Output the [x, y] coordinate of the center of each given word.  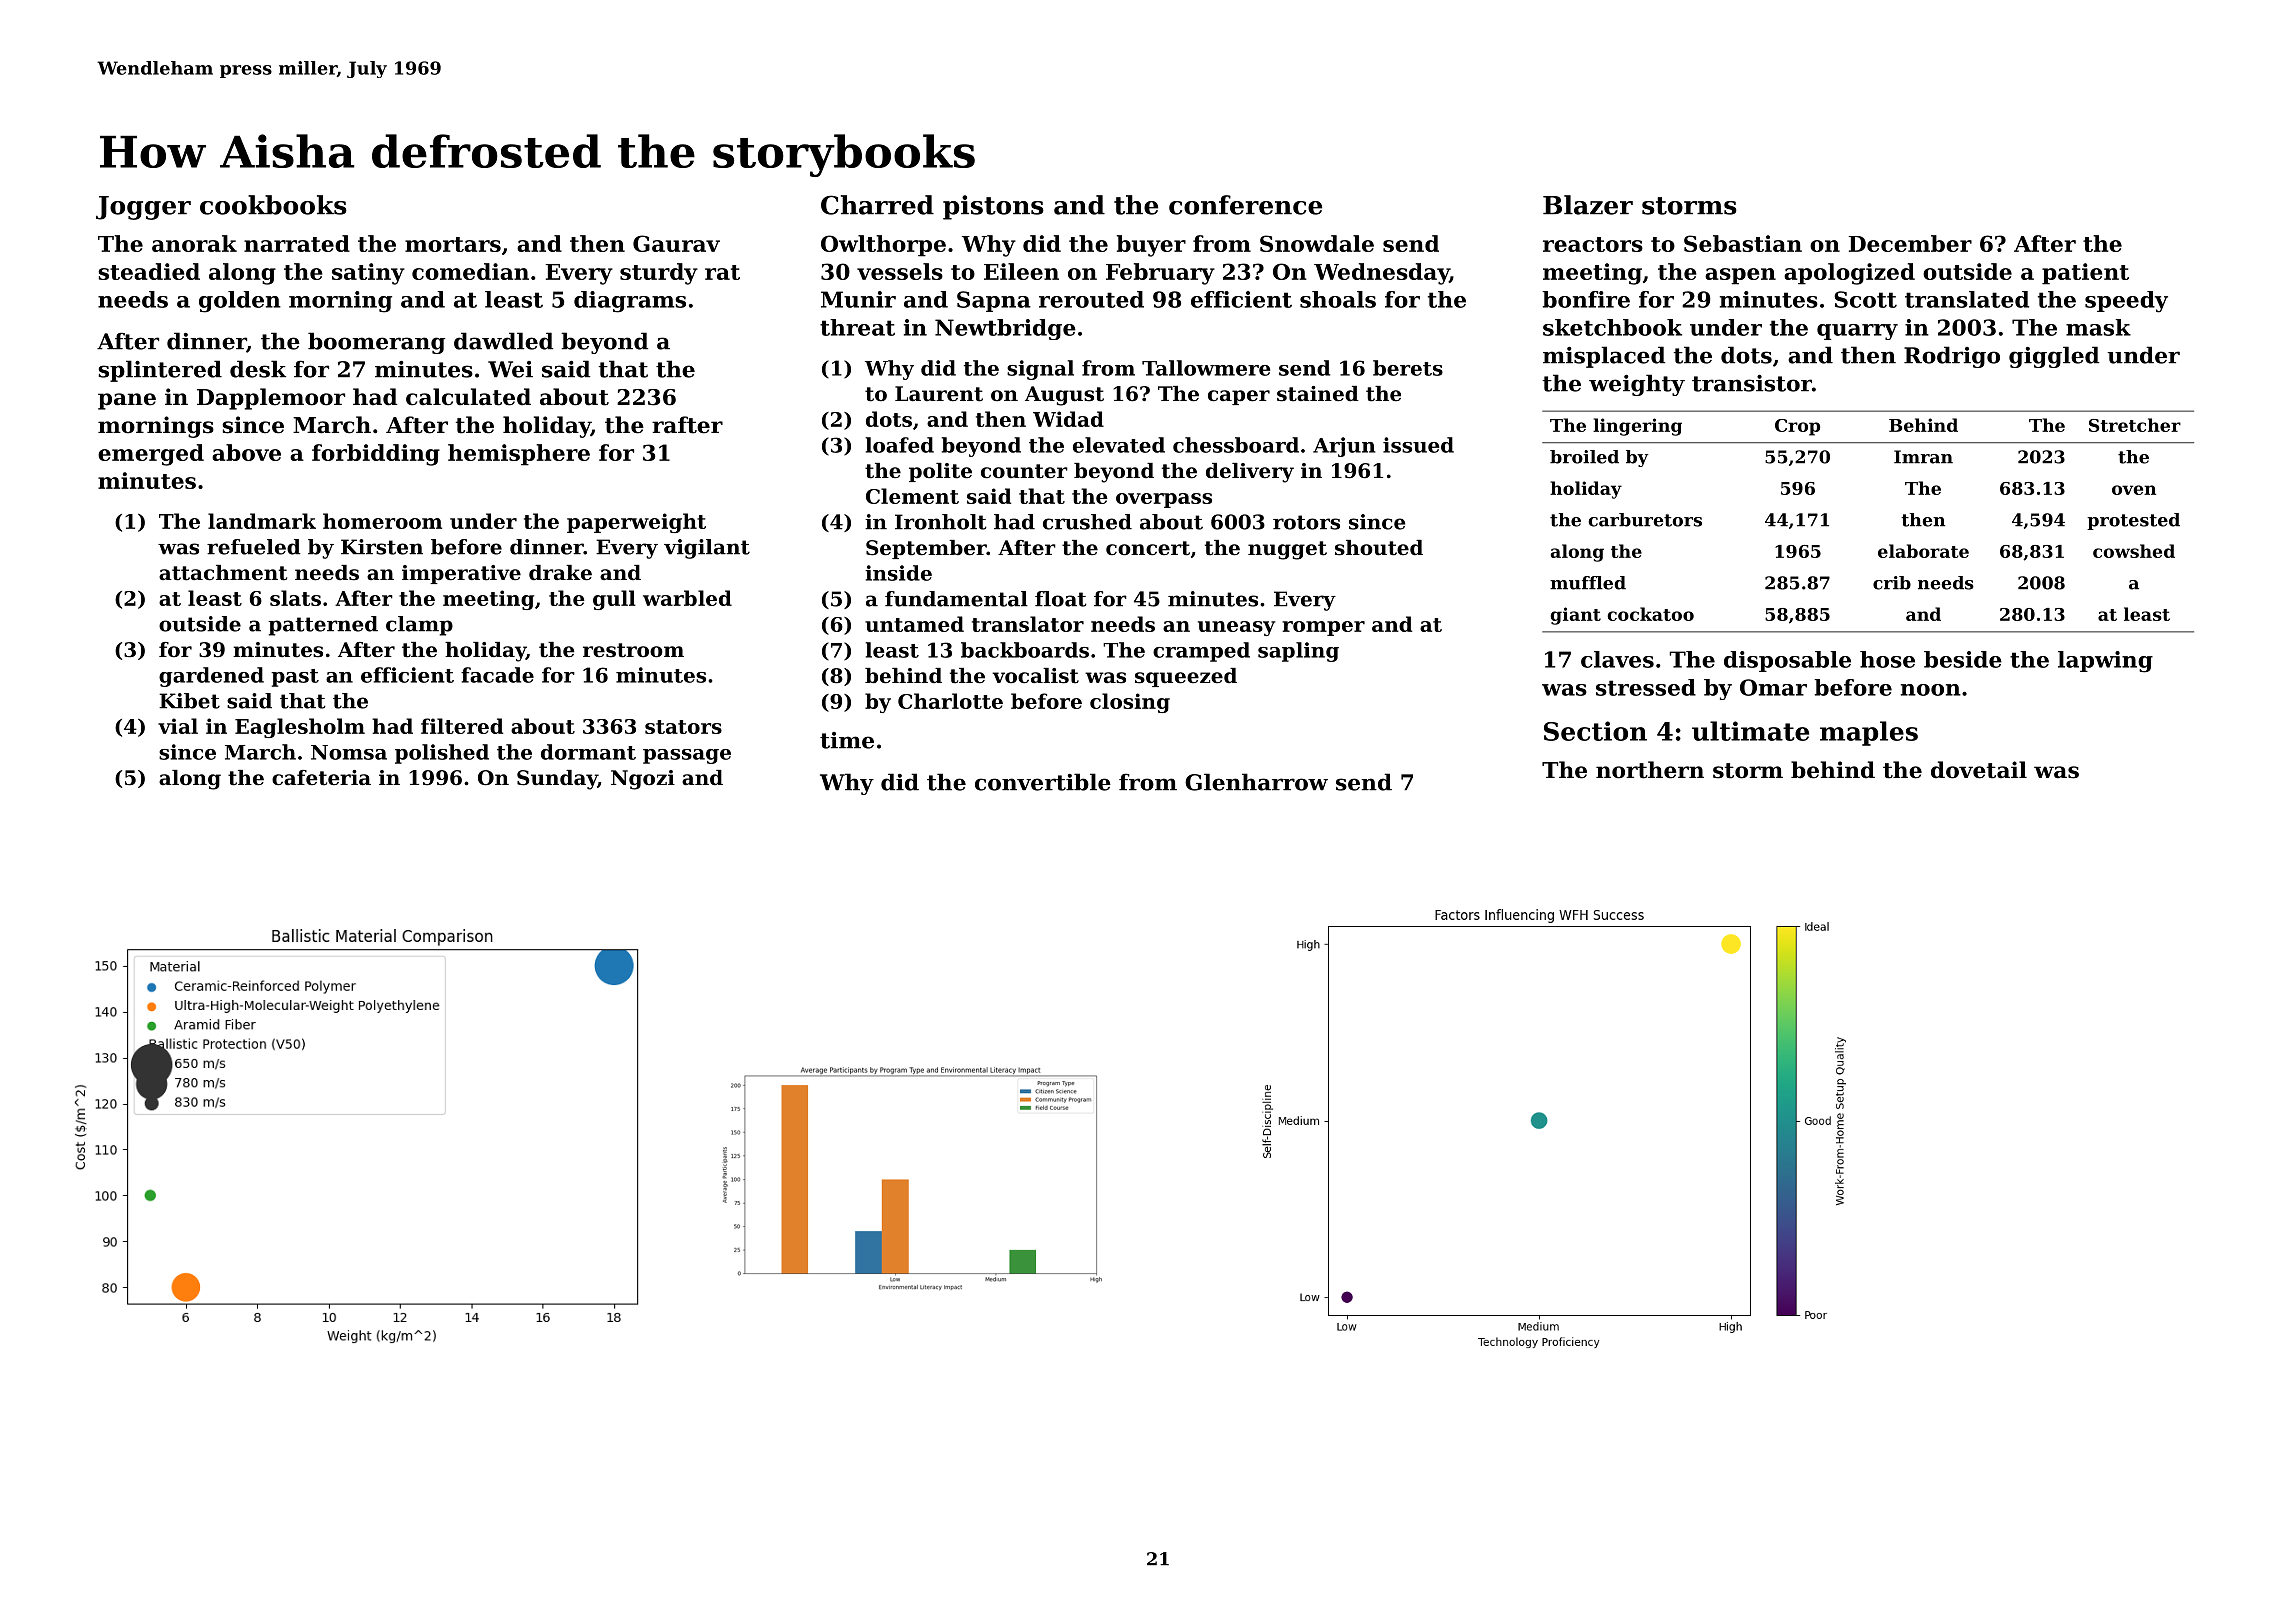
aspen [1740, 276]
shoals [1338, 299]
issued [1418, 445]
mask [2098, 327]
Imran [1923, 457]
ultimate [1750, 731]
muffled [1588, 583]
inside [898, 573]
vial [178, 726]
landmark [262, 521]
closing [1130, 703]
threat [857, 327]
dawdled [503, 341]
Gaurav [676, 243]
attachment [223, 573]
